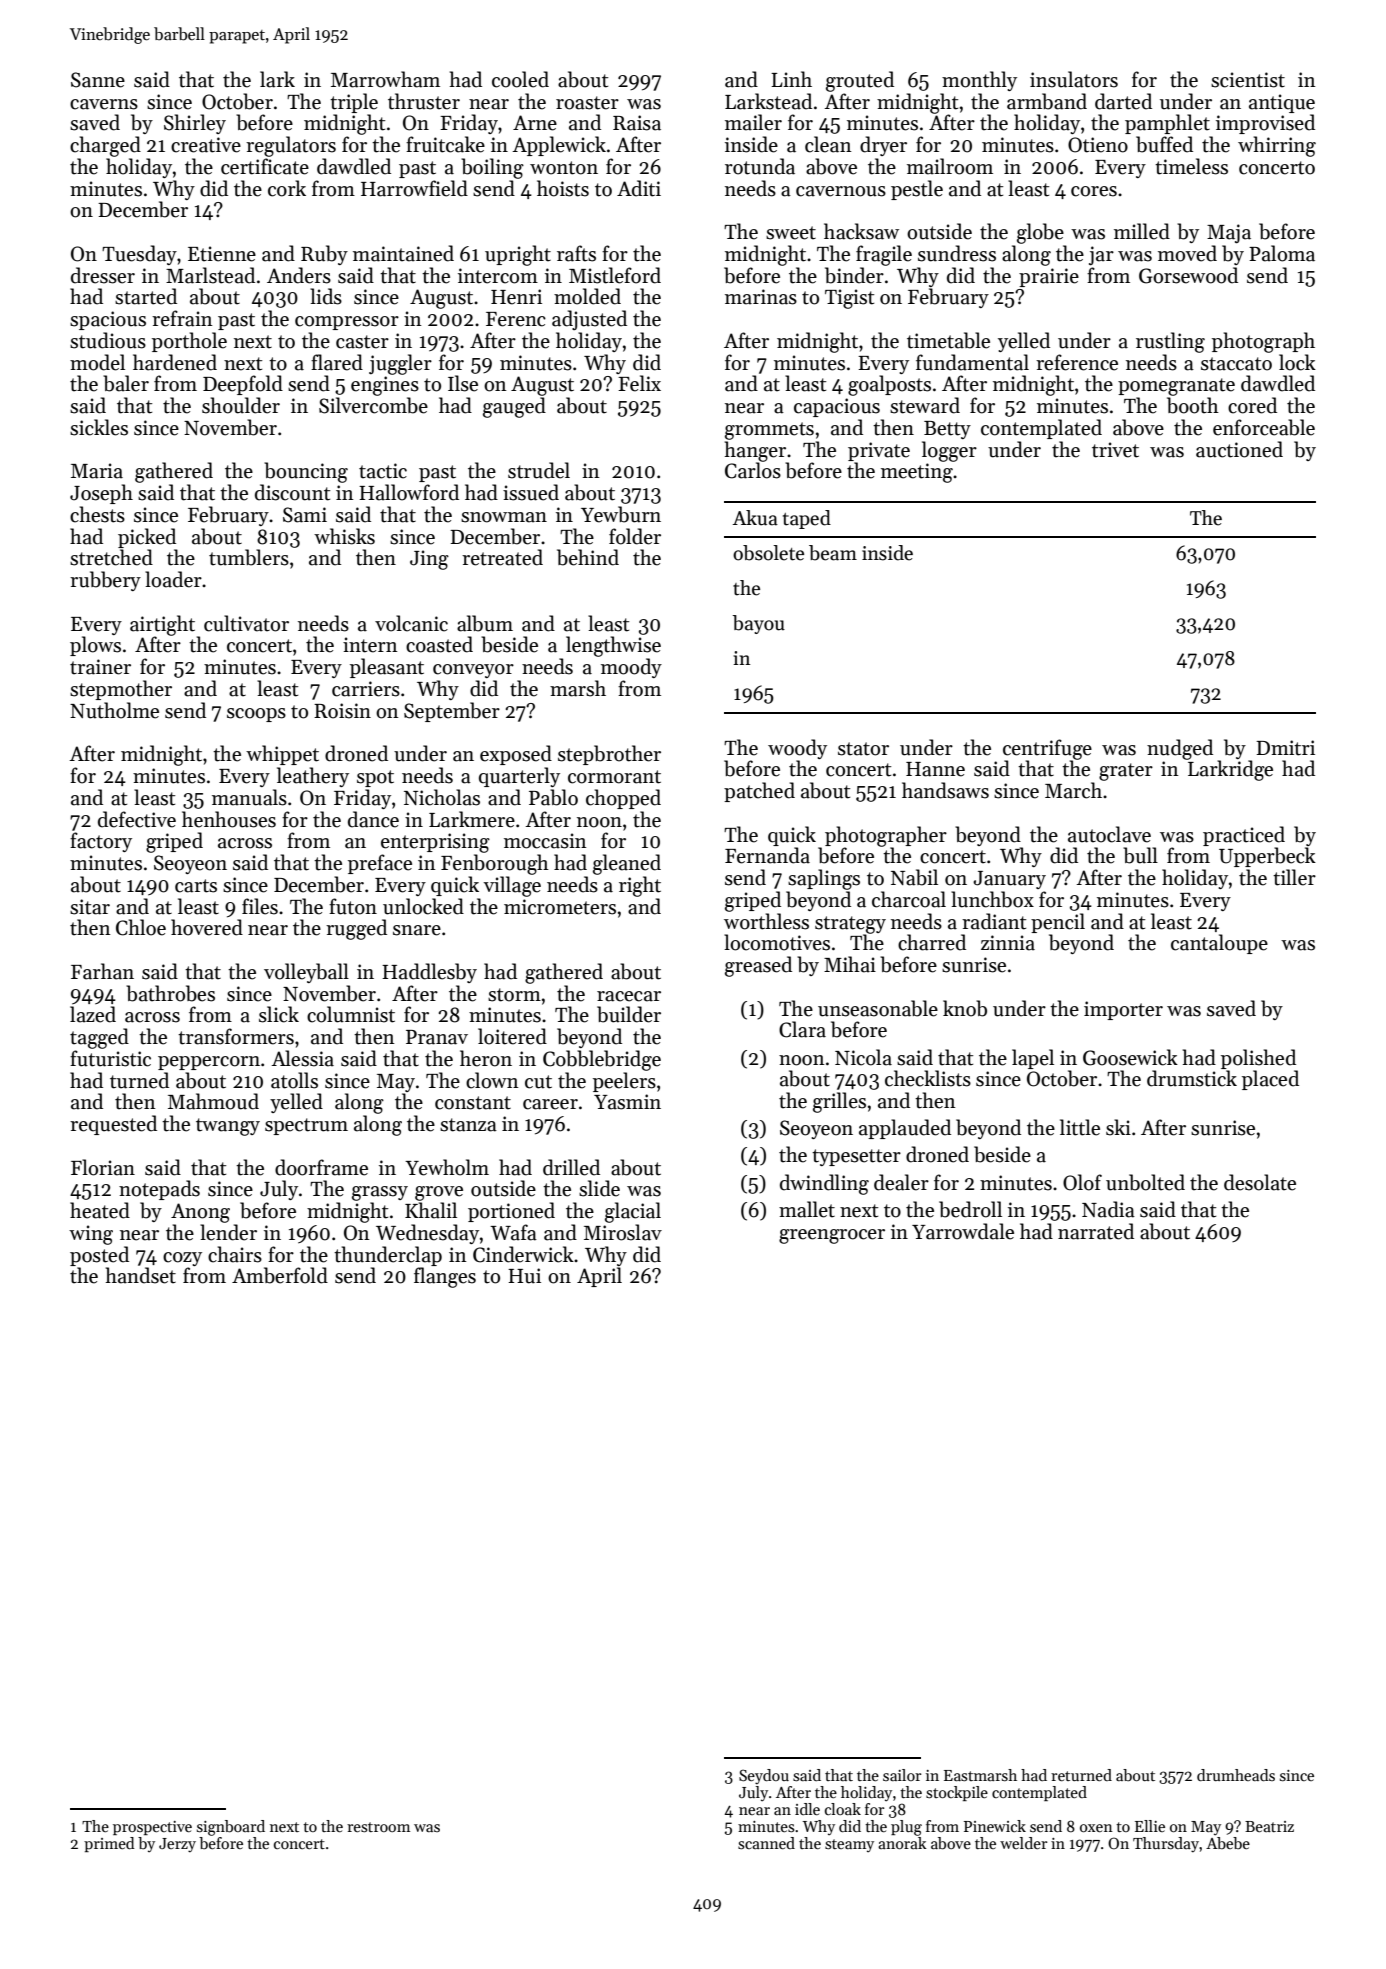  I want to click on patched, so click(759, 792).
